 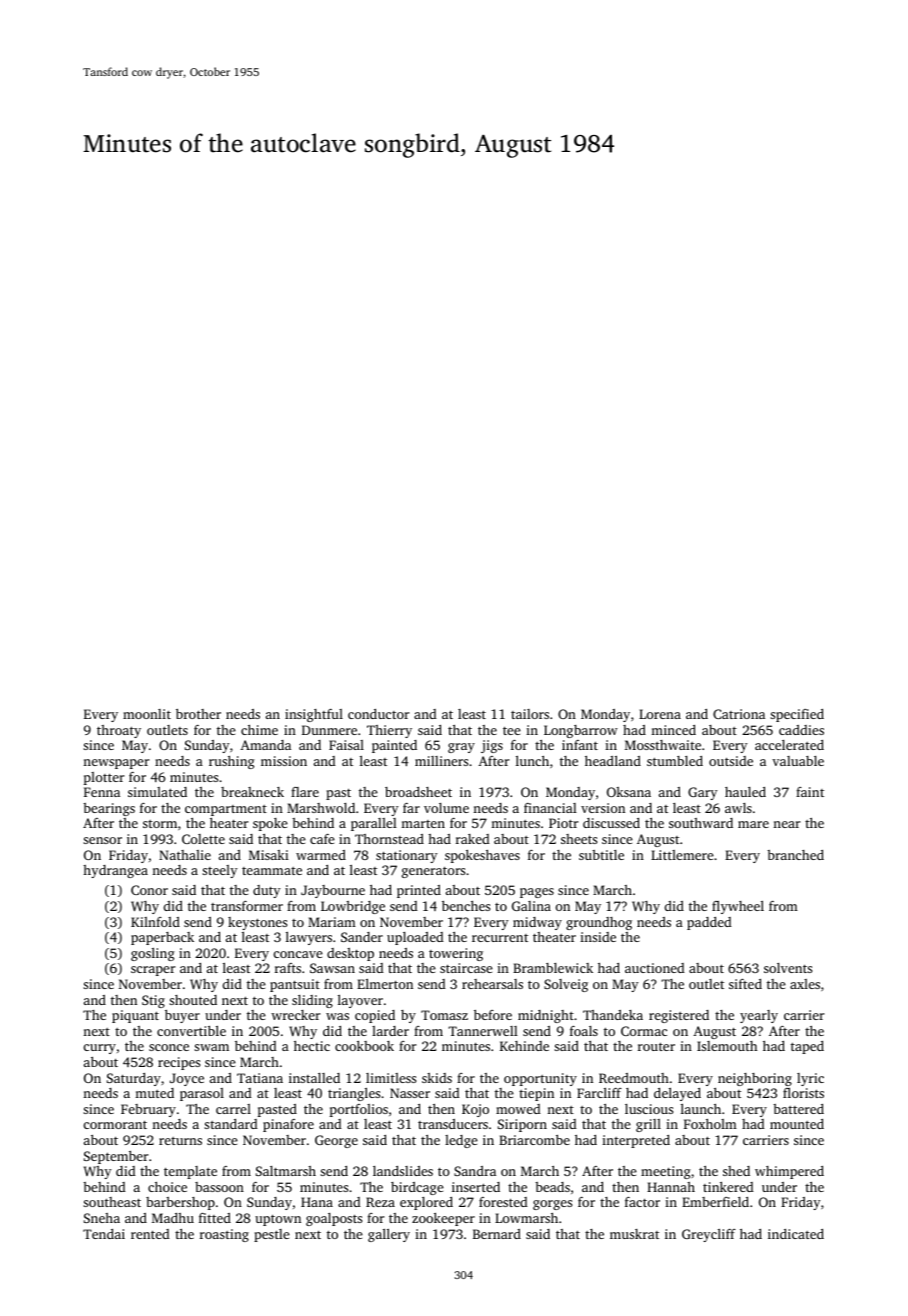 I want to click on indicated, so click(x=796, y=1234).
